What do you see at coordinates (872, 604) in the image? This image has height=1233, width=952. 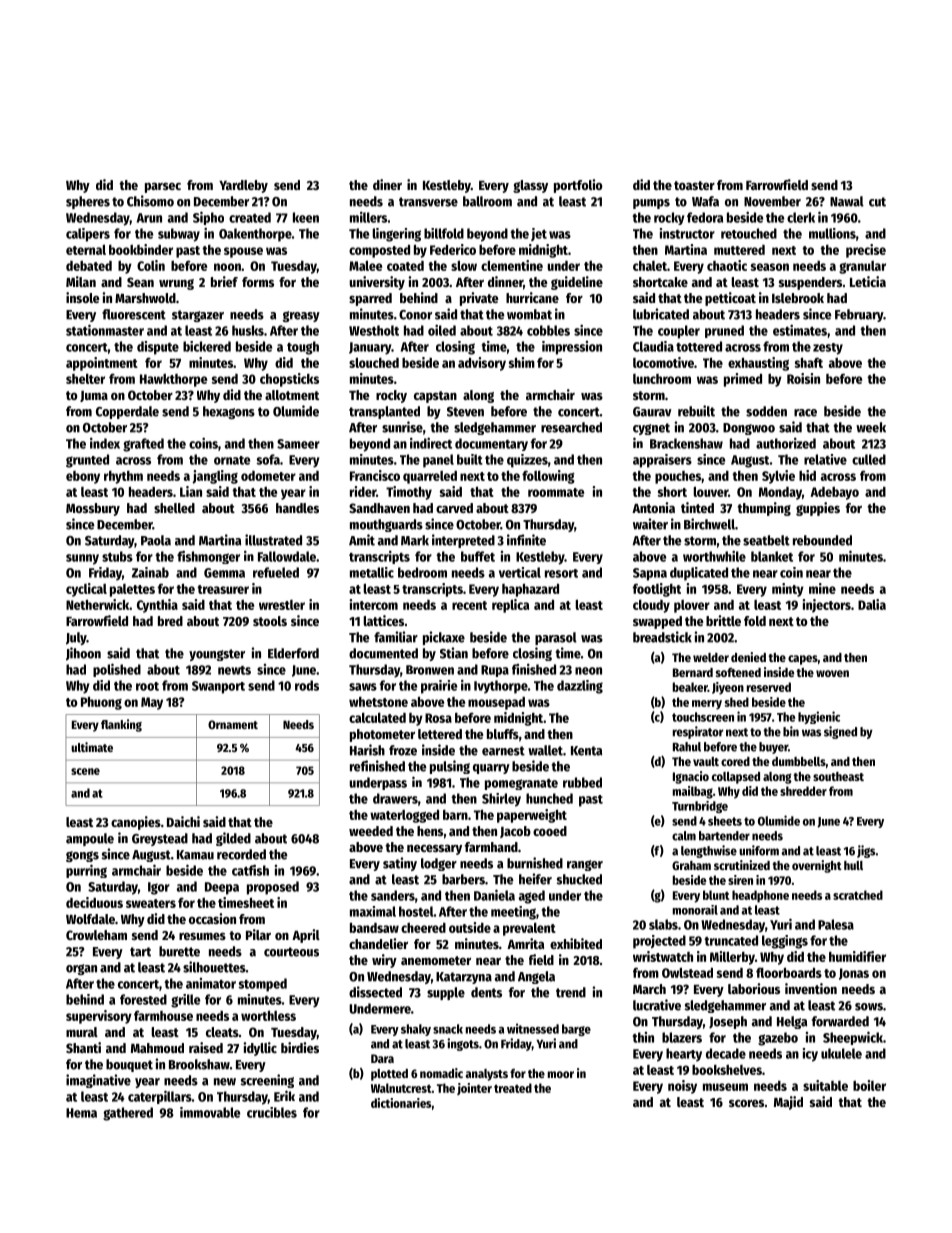 I see `Dalia` at bounding box center [872, 604].
